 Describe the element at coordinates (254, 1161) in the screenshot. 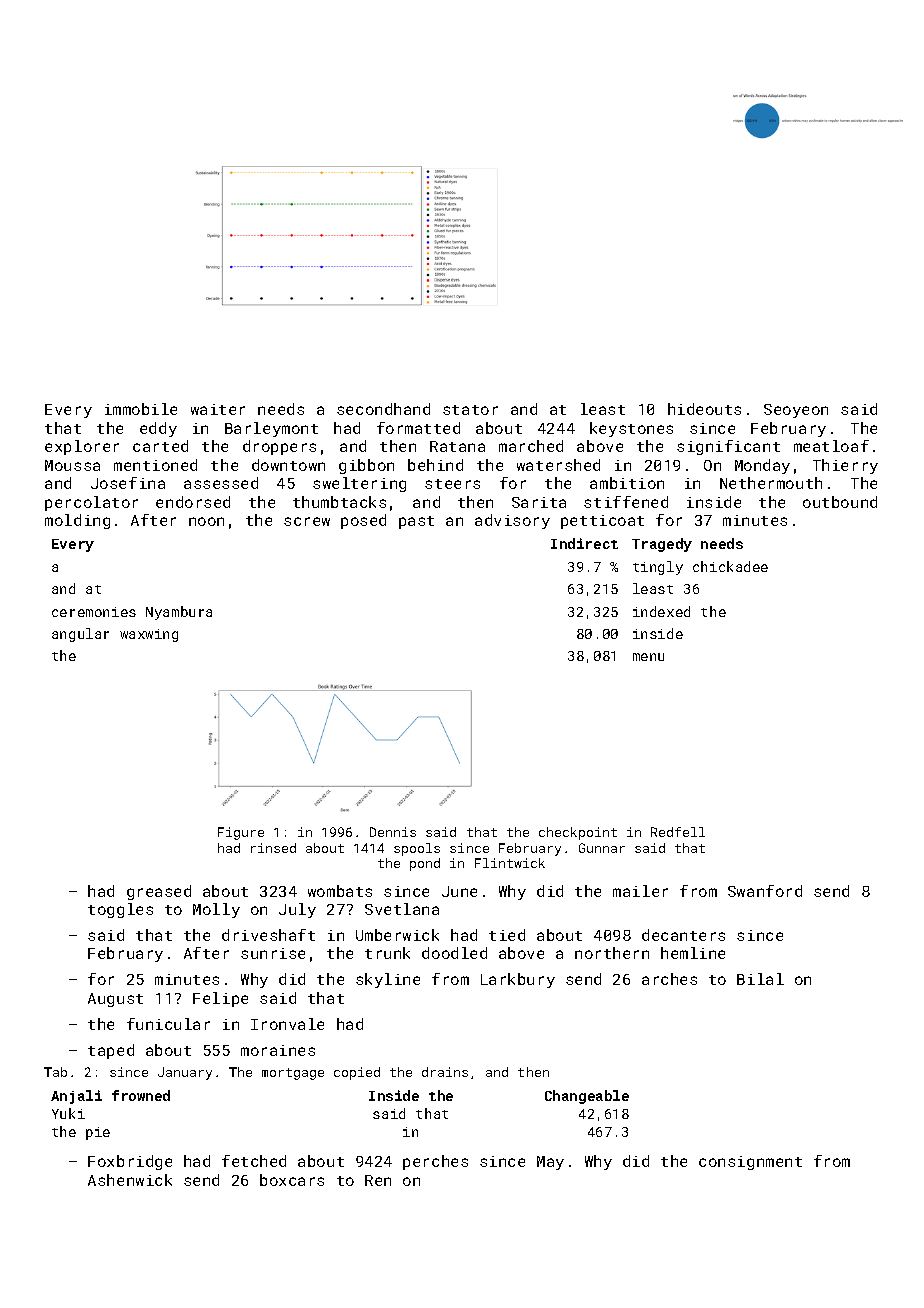

I see `fetched` at that location.
